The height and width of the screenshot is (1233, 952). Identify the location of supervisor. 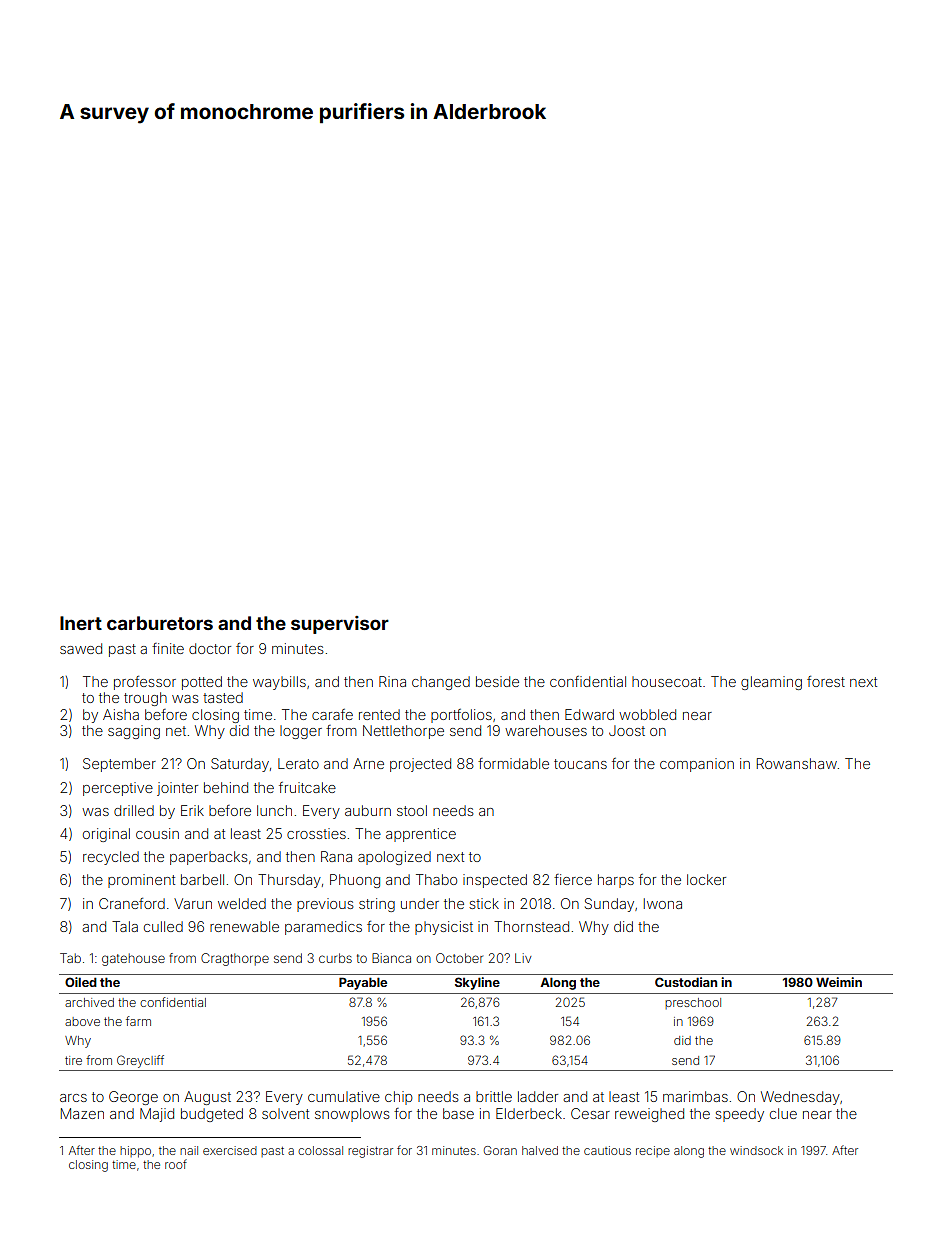
(340, 625).
